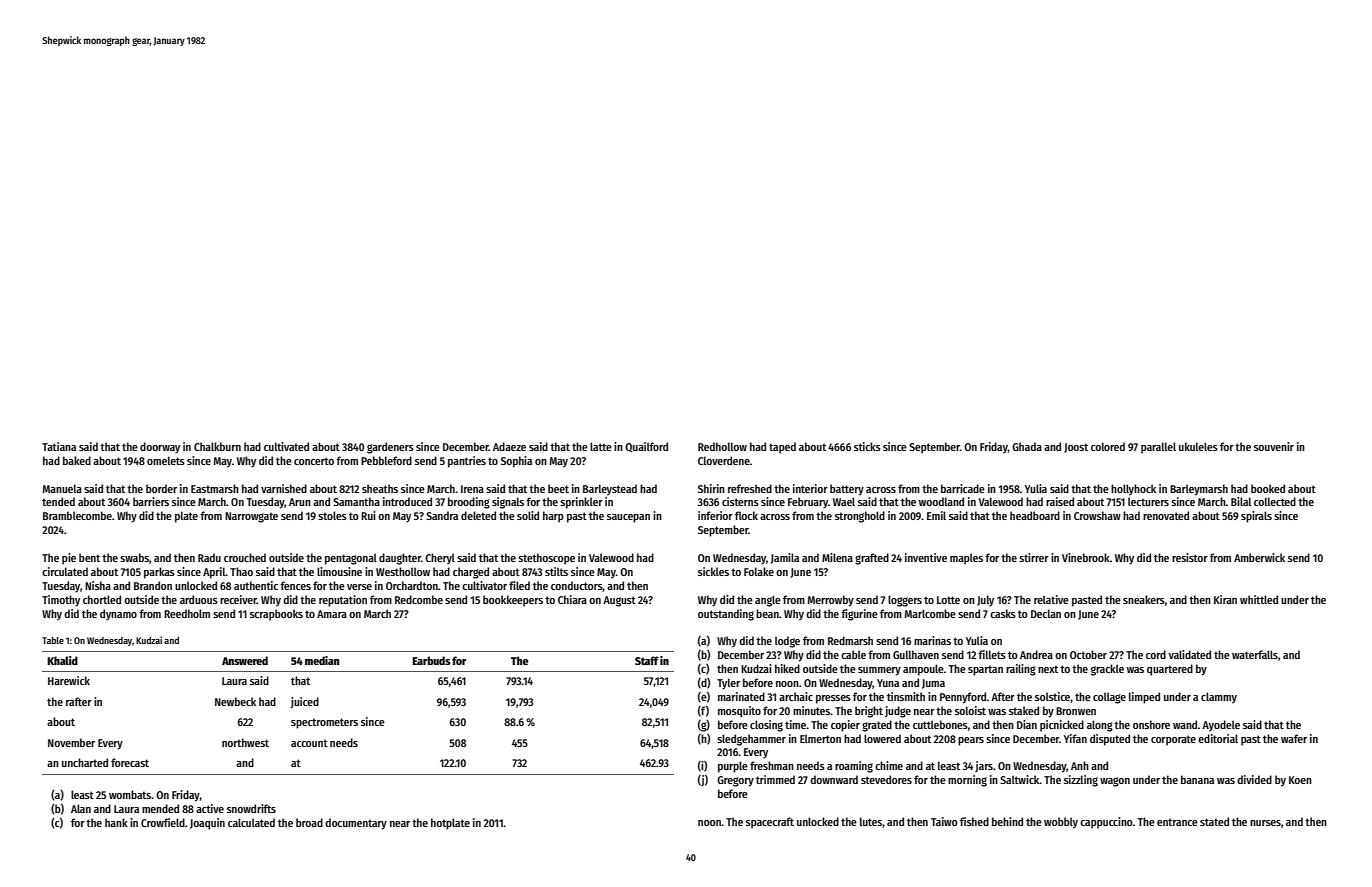 Image resolution: width=1372 pixels, height=887 pixels. Describe the element at coordinates (1259, 557) in the screenshot. I see `Amberwick` at that location.
